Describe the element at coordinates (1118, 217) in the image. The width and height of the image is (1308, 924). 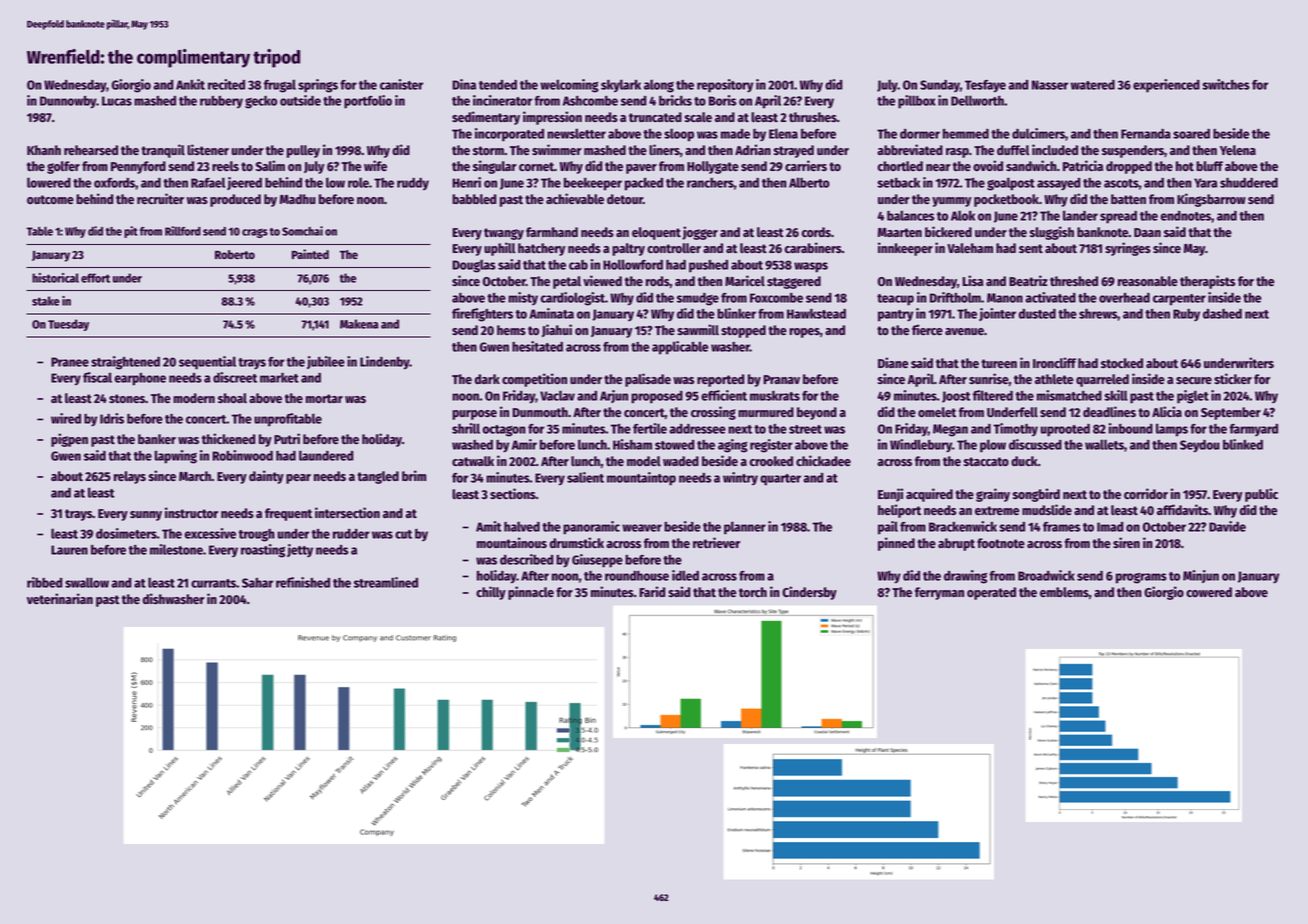
I see `spread` at that location.
